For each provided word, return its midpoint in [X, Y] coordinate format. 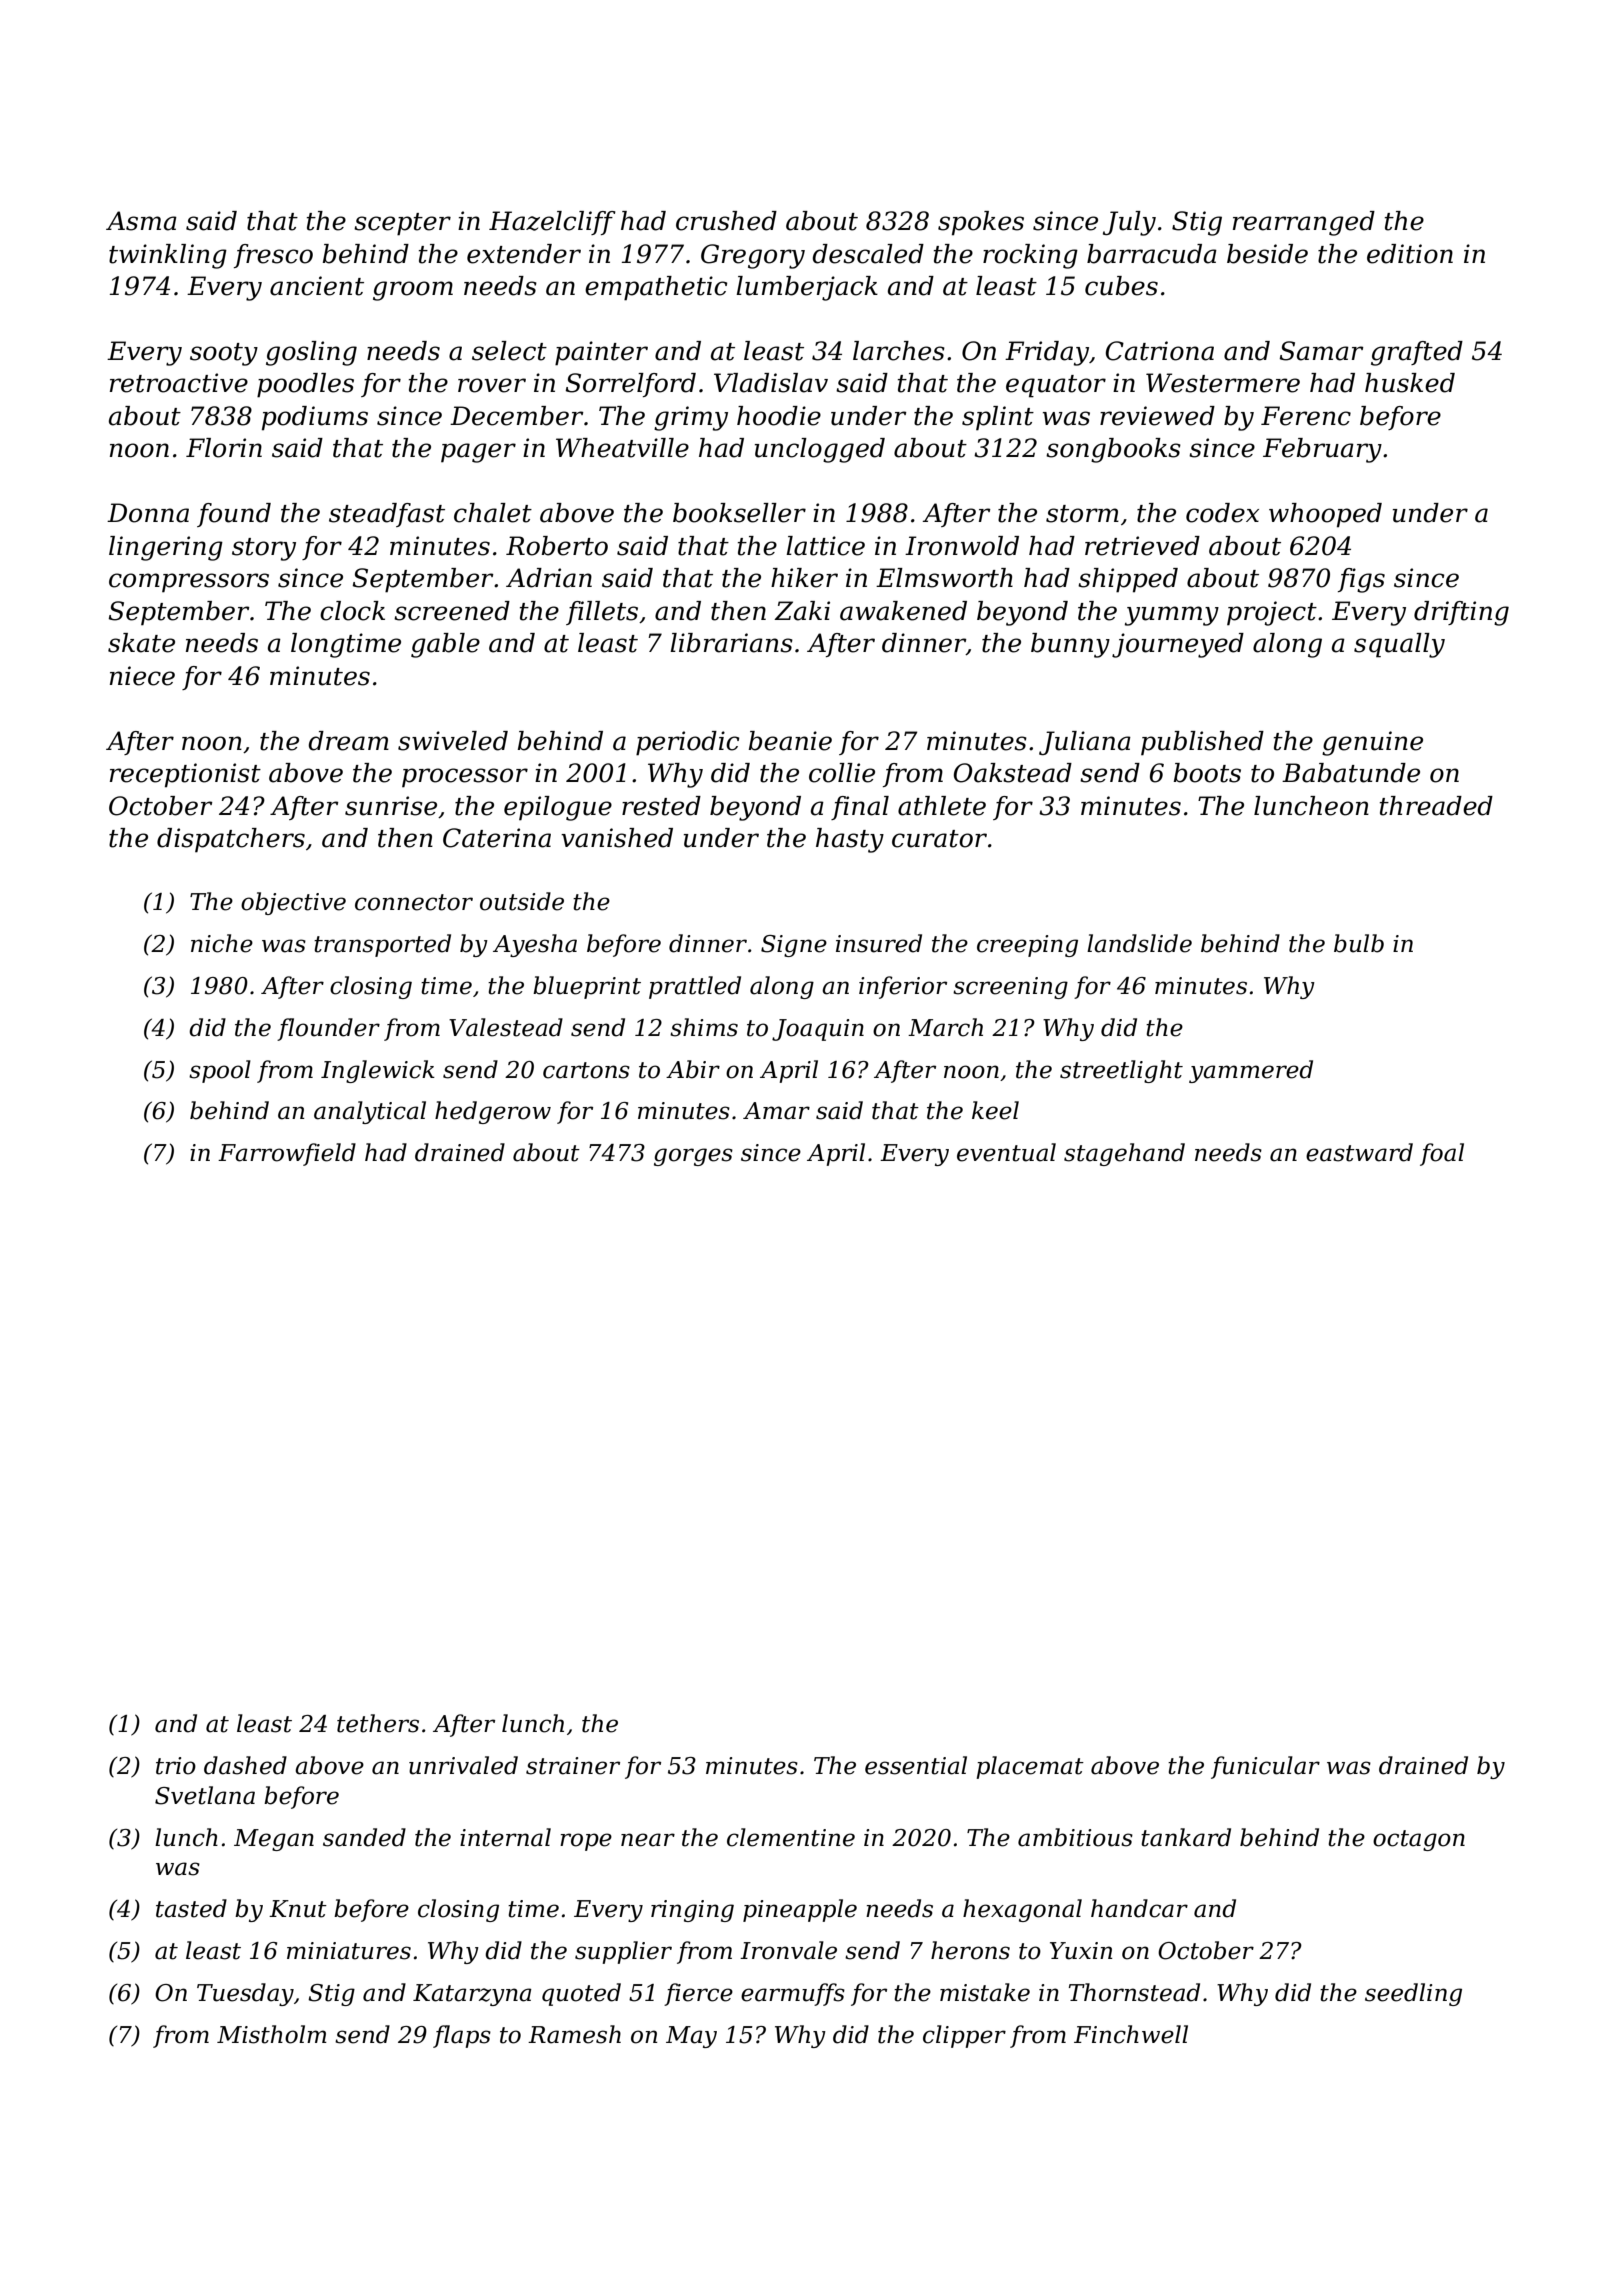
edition [1410, 254]
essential [916, 1765]
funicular [1265, 1767]
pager [478, 453]
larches [899, 351]
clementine [791, 1837]
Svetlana [205, 1795]
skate [141, 643]
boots [1207, 773]
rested [661, 806]
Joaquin [818, 1030]
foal [1442, 1154]
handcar [1139, 1908]
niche [222, 943]
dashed [245, 1765]
